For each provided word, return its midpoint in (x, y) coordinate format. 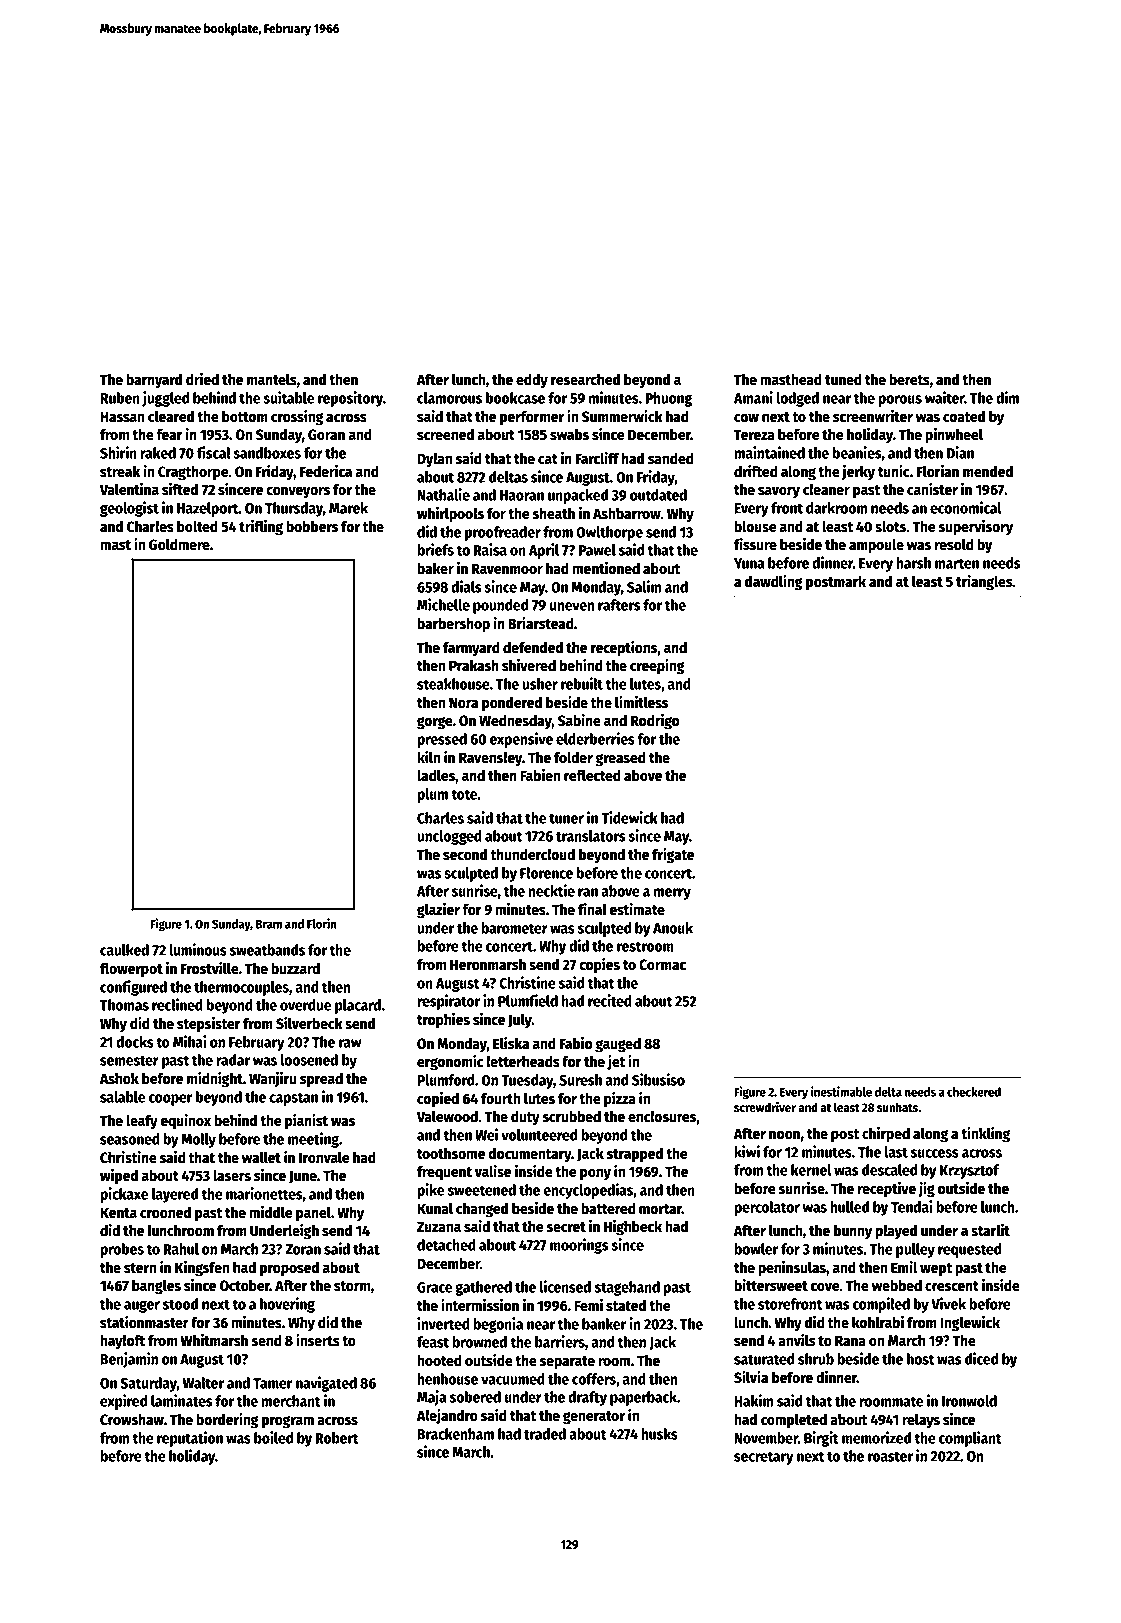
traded (545, 1434)
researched (585, 379)
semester (129, 1060)
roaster (890, 1456)
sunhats (897, 1107)
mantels (272, 379)
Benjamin (129, 1360)
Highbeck (633, 1228)
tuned (843, 379)
